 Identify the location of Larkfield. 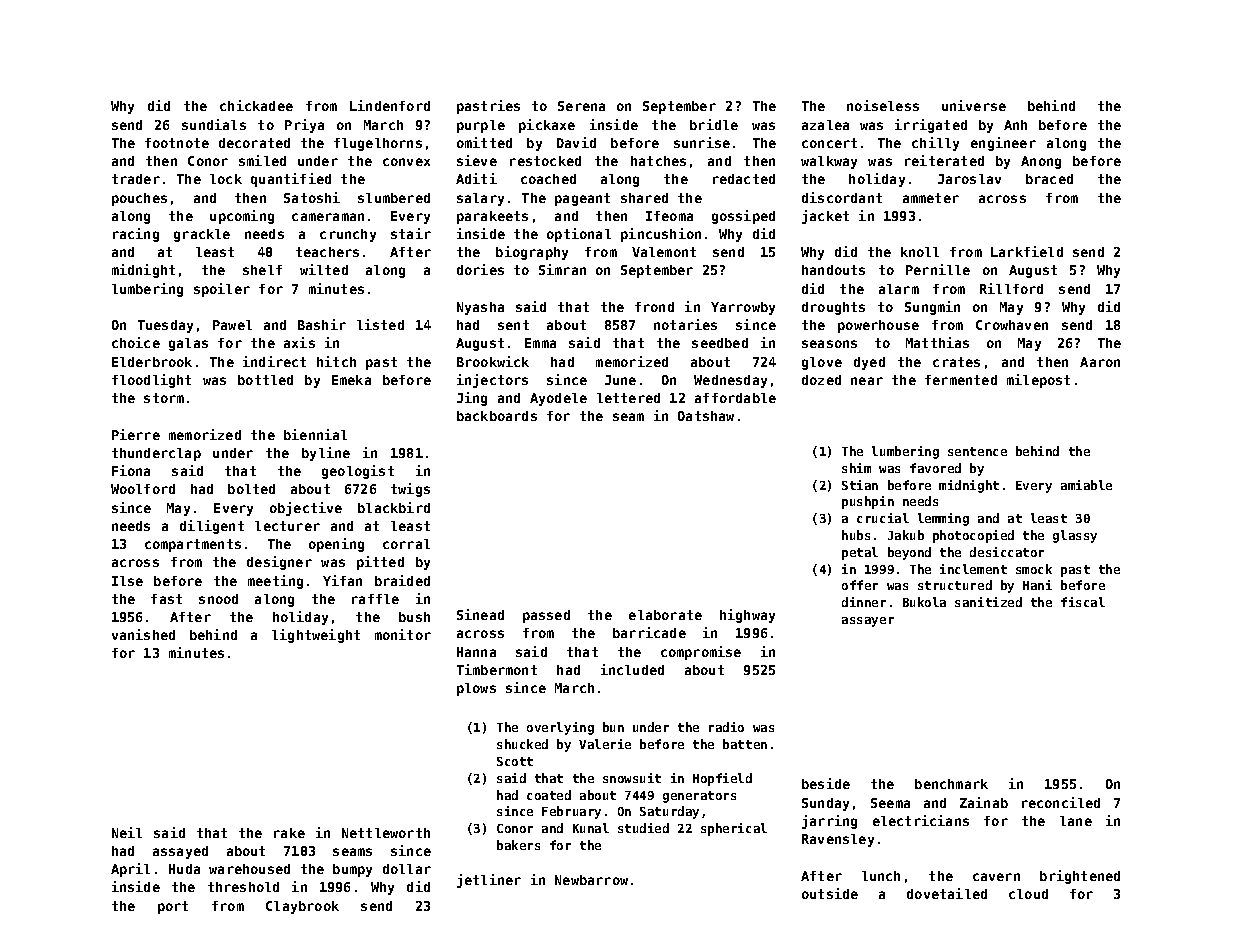
(1027, 251).
